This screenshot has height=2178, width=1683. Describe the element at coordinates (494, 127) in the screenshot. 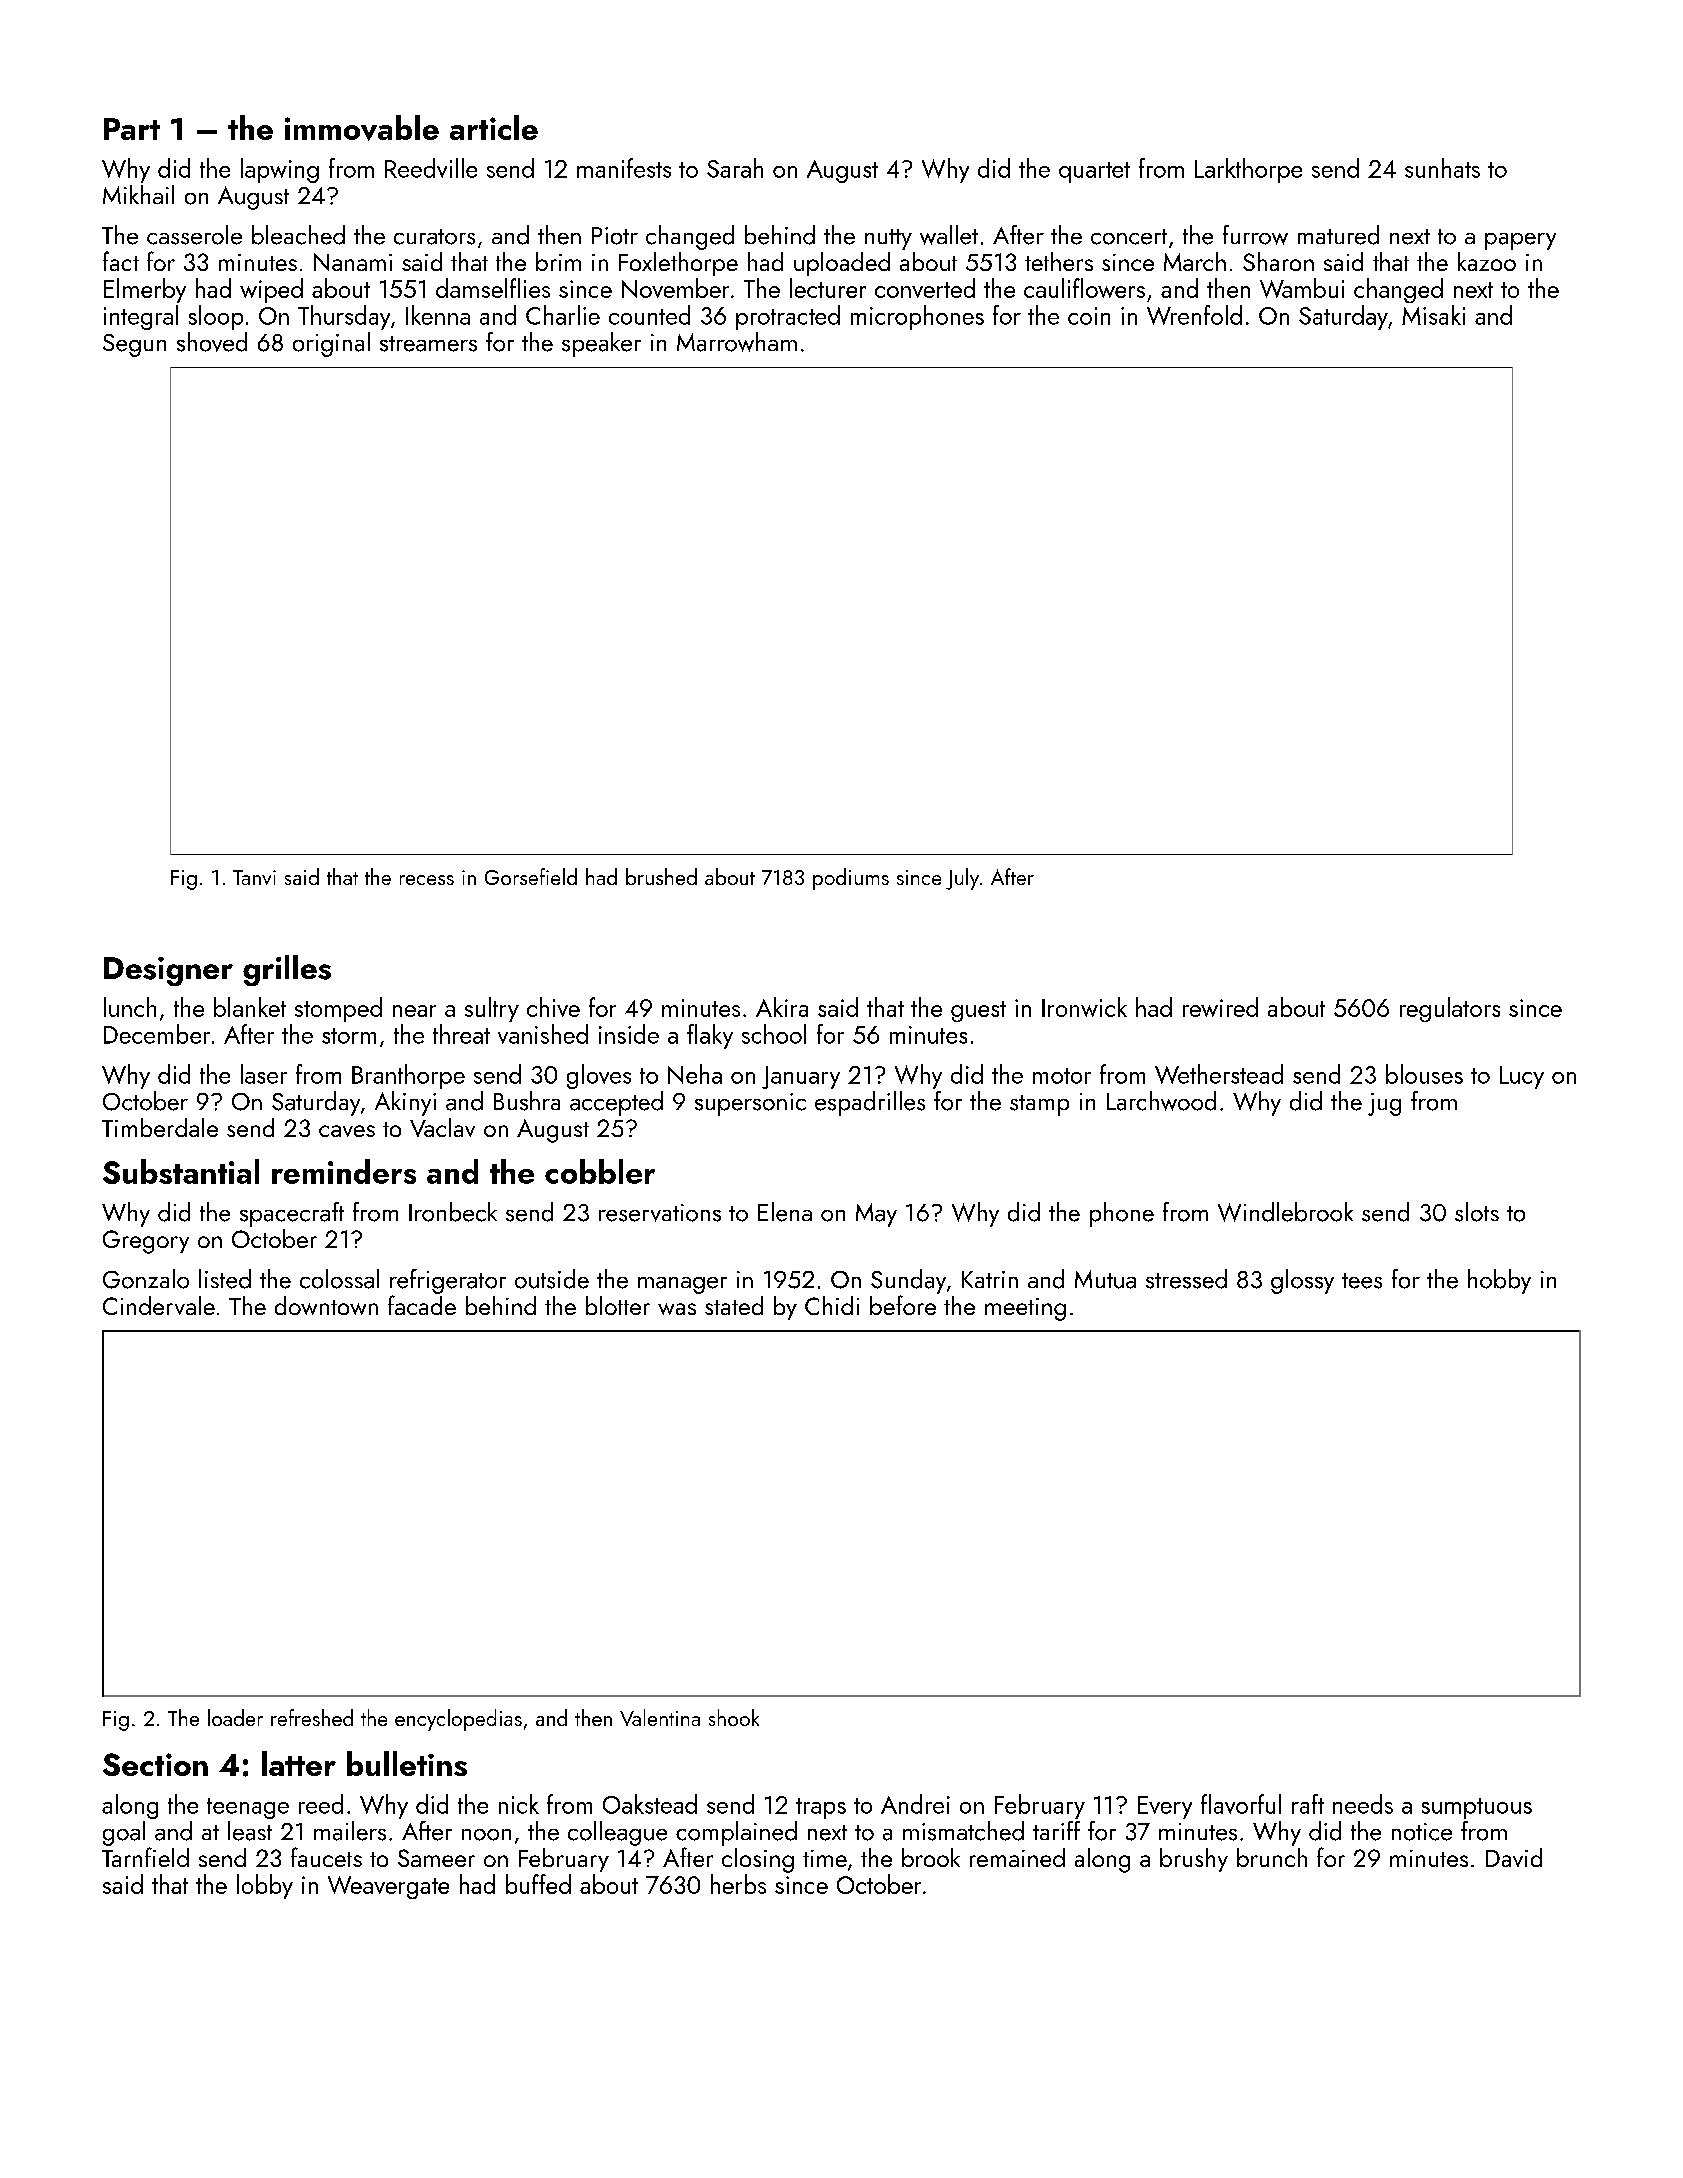

I see `article` at that location.
